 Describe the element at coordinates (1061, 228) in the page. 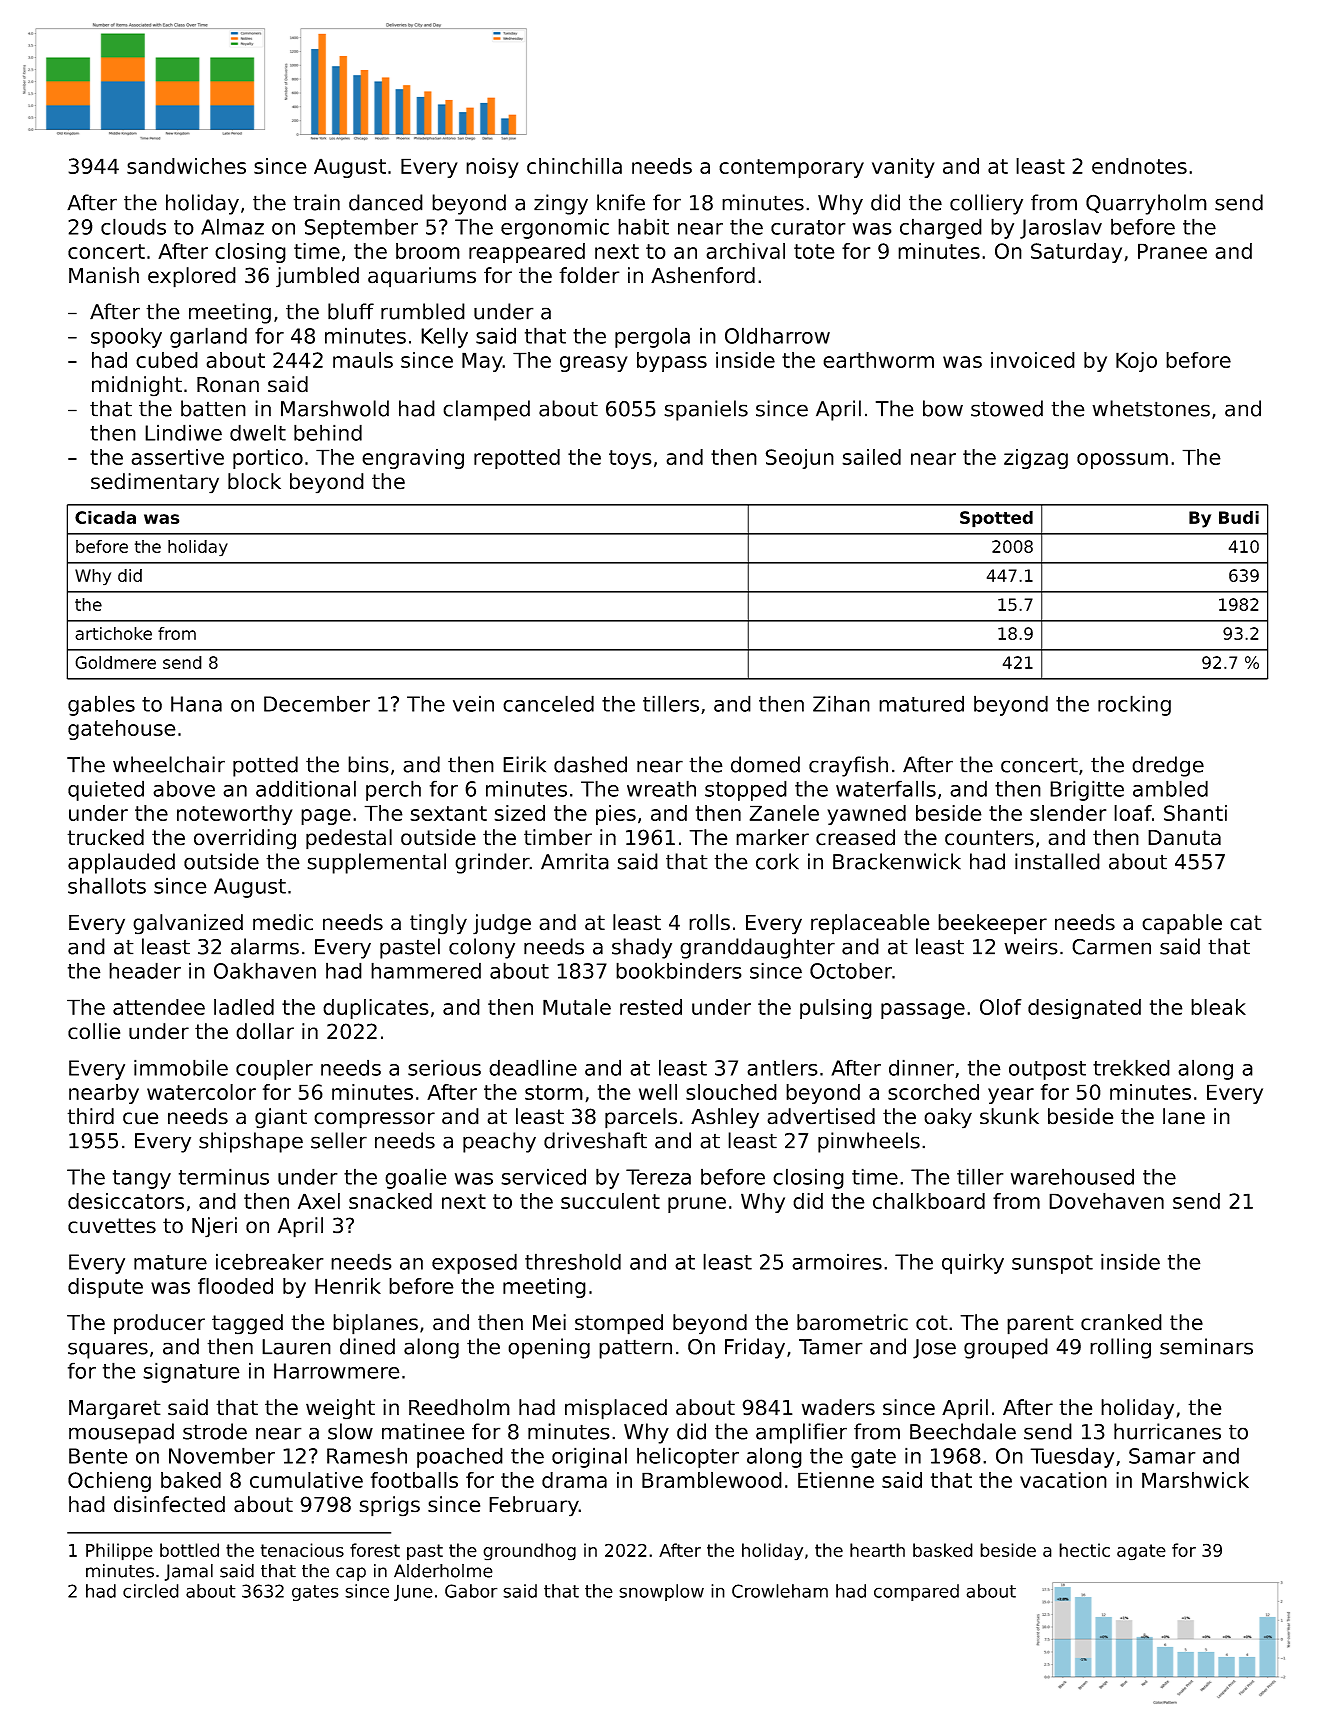

I see `Jaroslav` at that location.
